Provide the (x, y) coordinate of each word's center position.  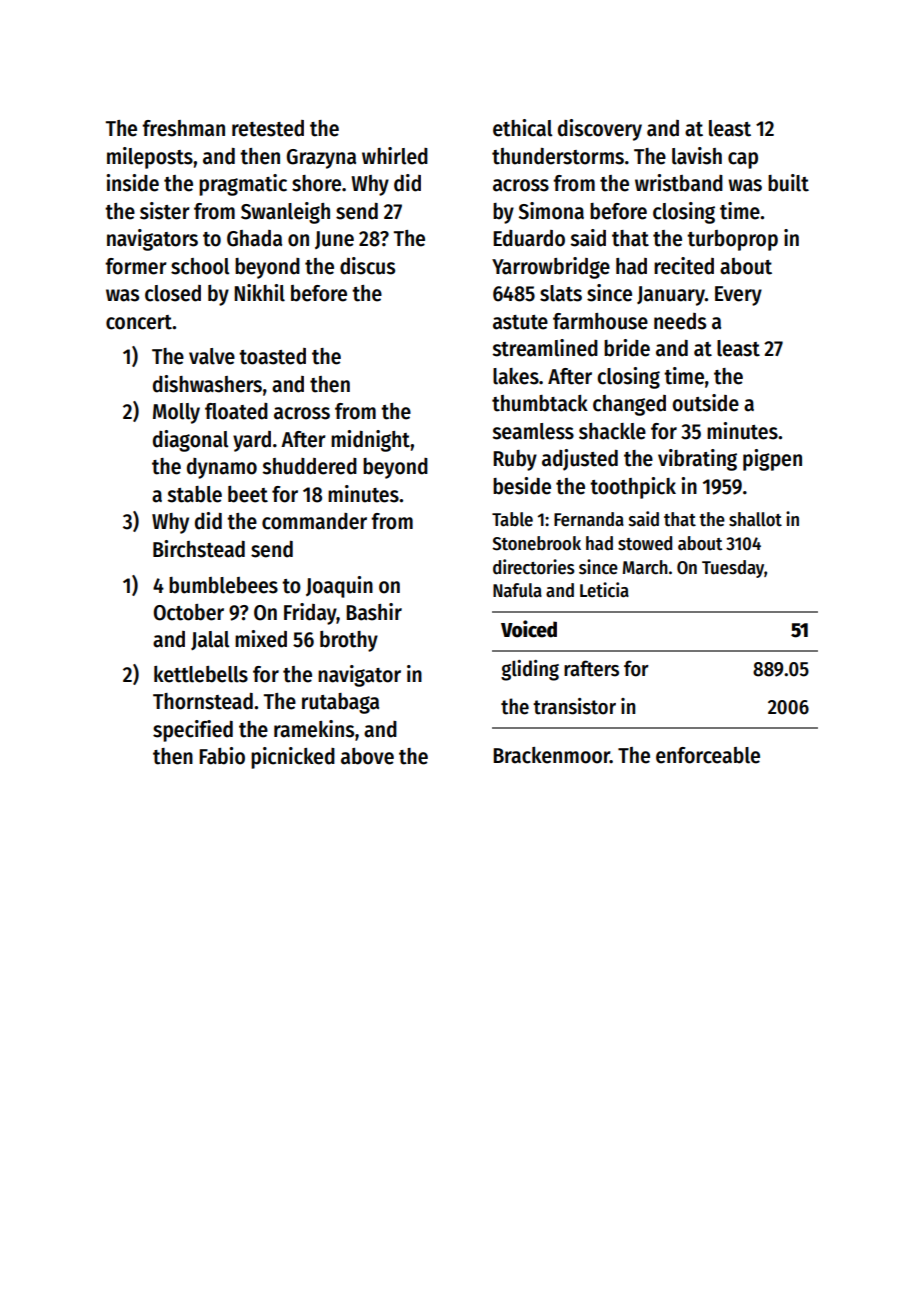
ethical (523, 128)
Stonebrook (536, 543)
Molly (176, 413)
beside (522, 486)
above (367, 756)
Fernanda (589, 519)
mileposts (150, 158)
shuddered (309, 466)
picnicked (293, 758)
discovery (600, 130)
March (645, 567)
